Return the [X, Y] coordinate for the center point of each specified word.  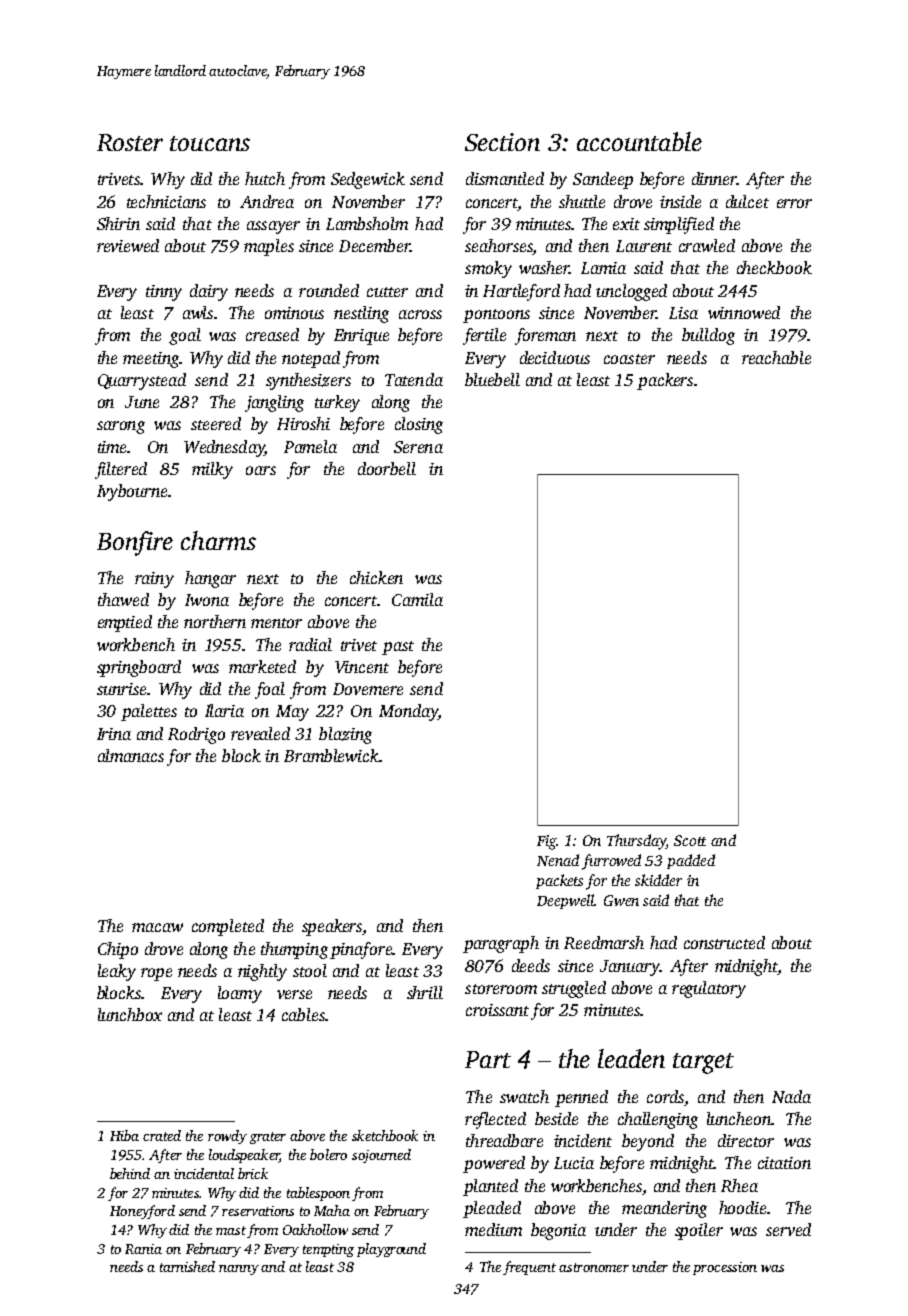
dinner [714, 178]
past [398, 648]
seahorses [498, 245]
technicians [166, 201]
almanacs [131, 755]
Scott [690, 840]
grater [268, 1138]
